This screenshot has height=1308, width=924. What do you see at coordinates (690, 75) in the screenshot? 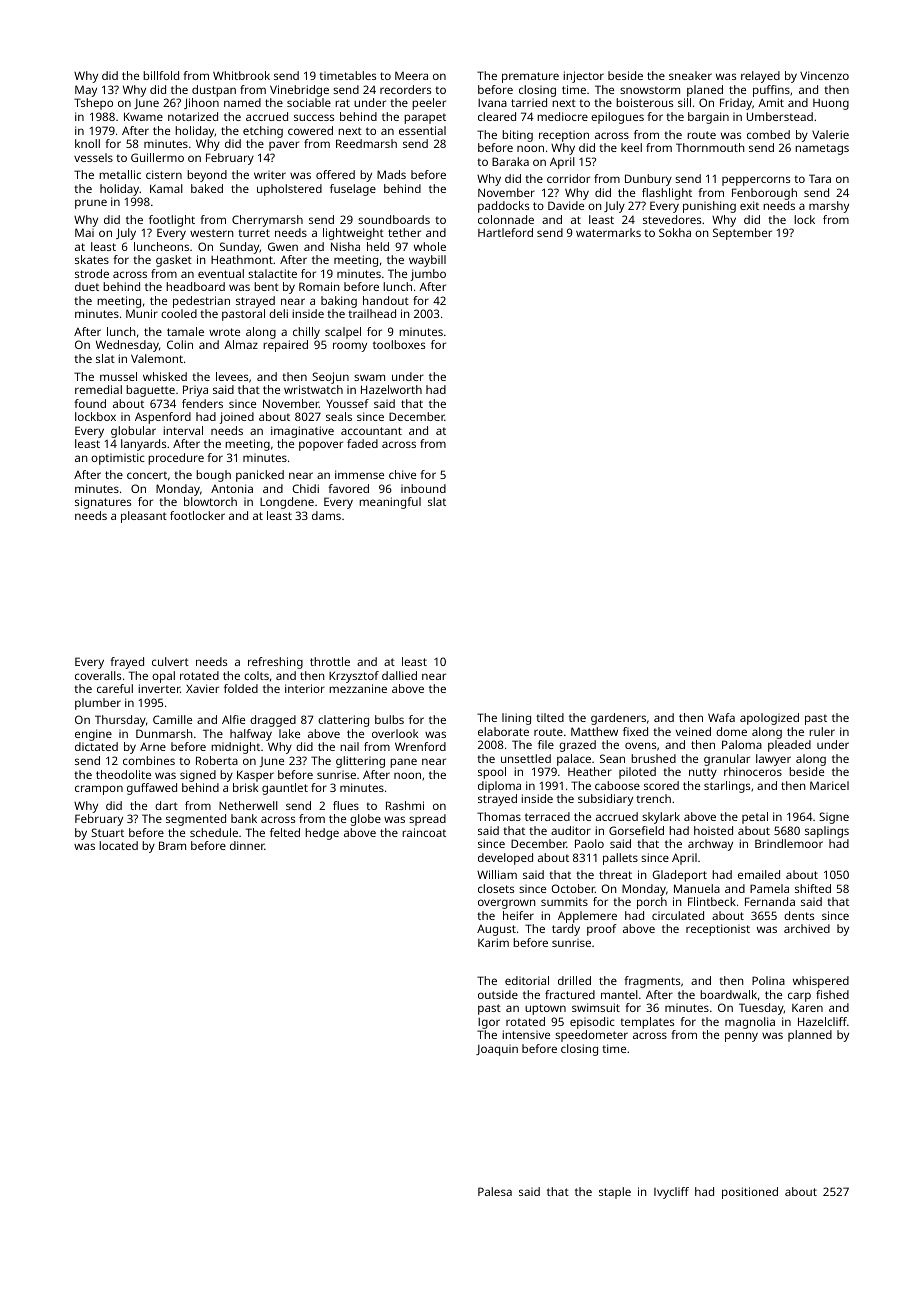
I see `sneaker` at bounding box center [690, 75].
